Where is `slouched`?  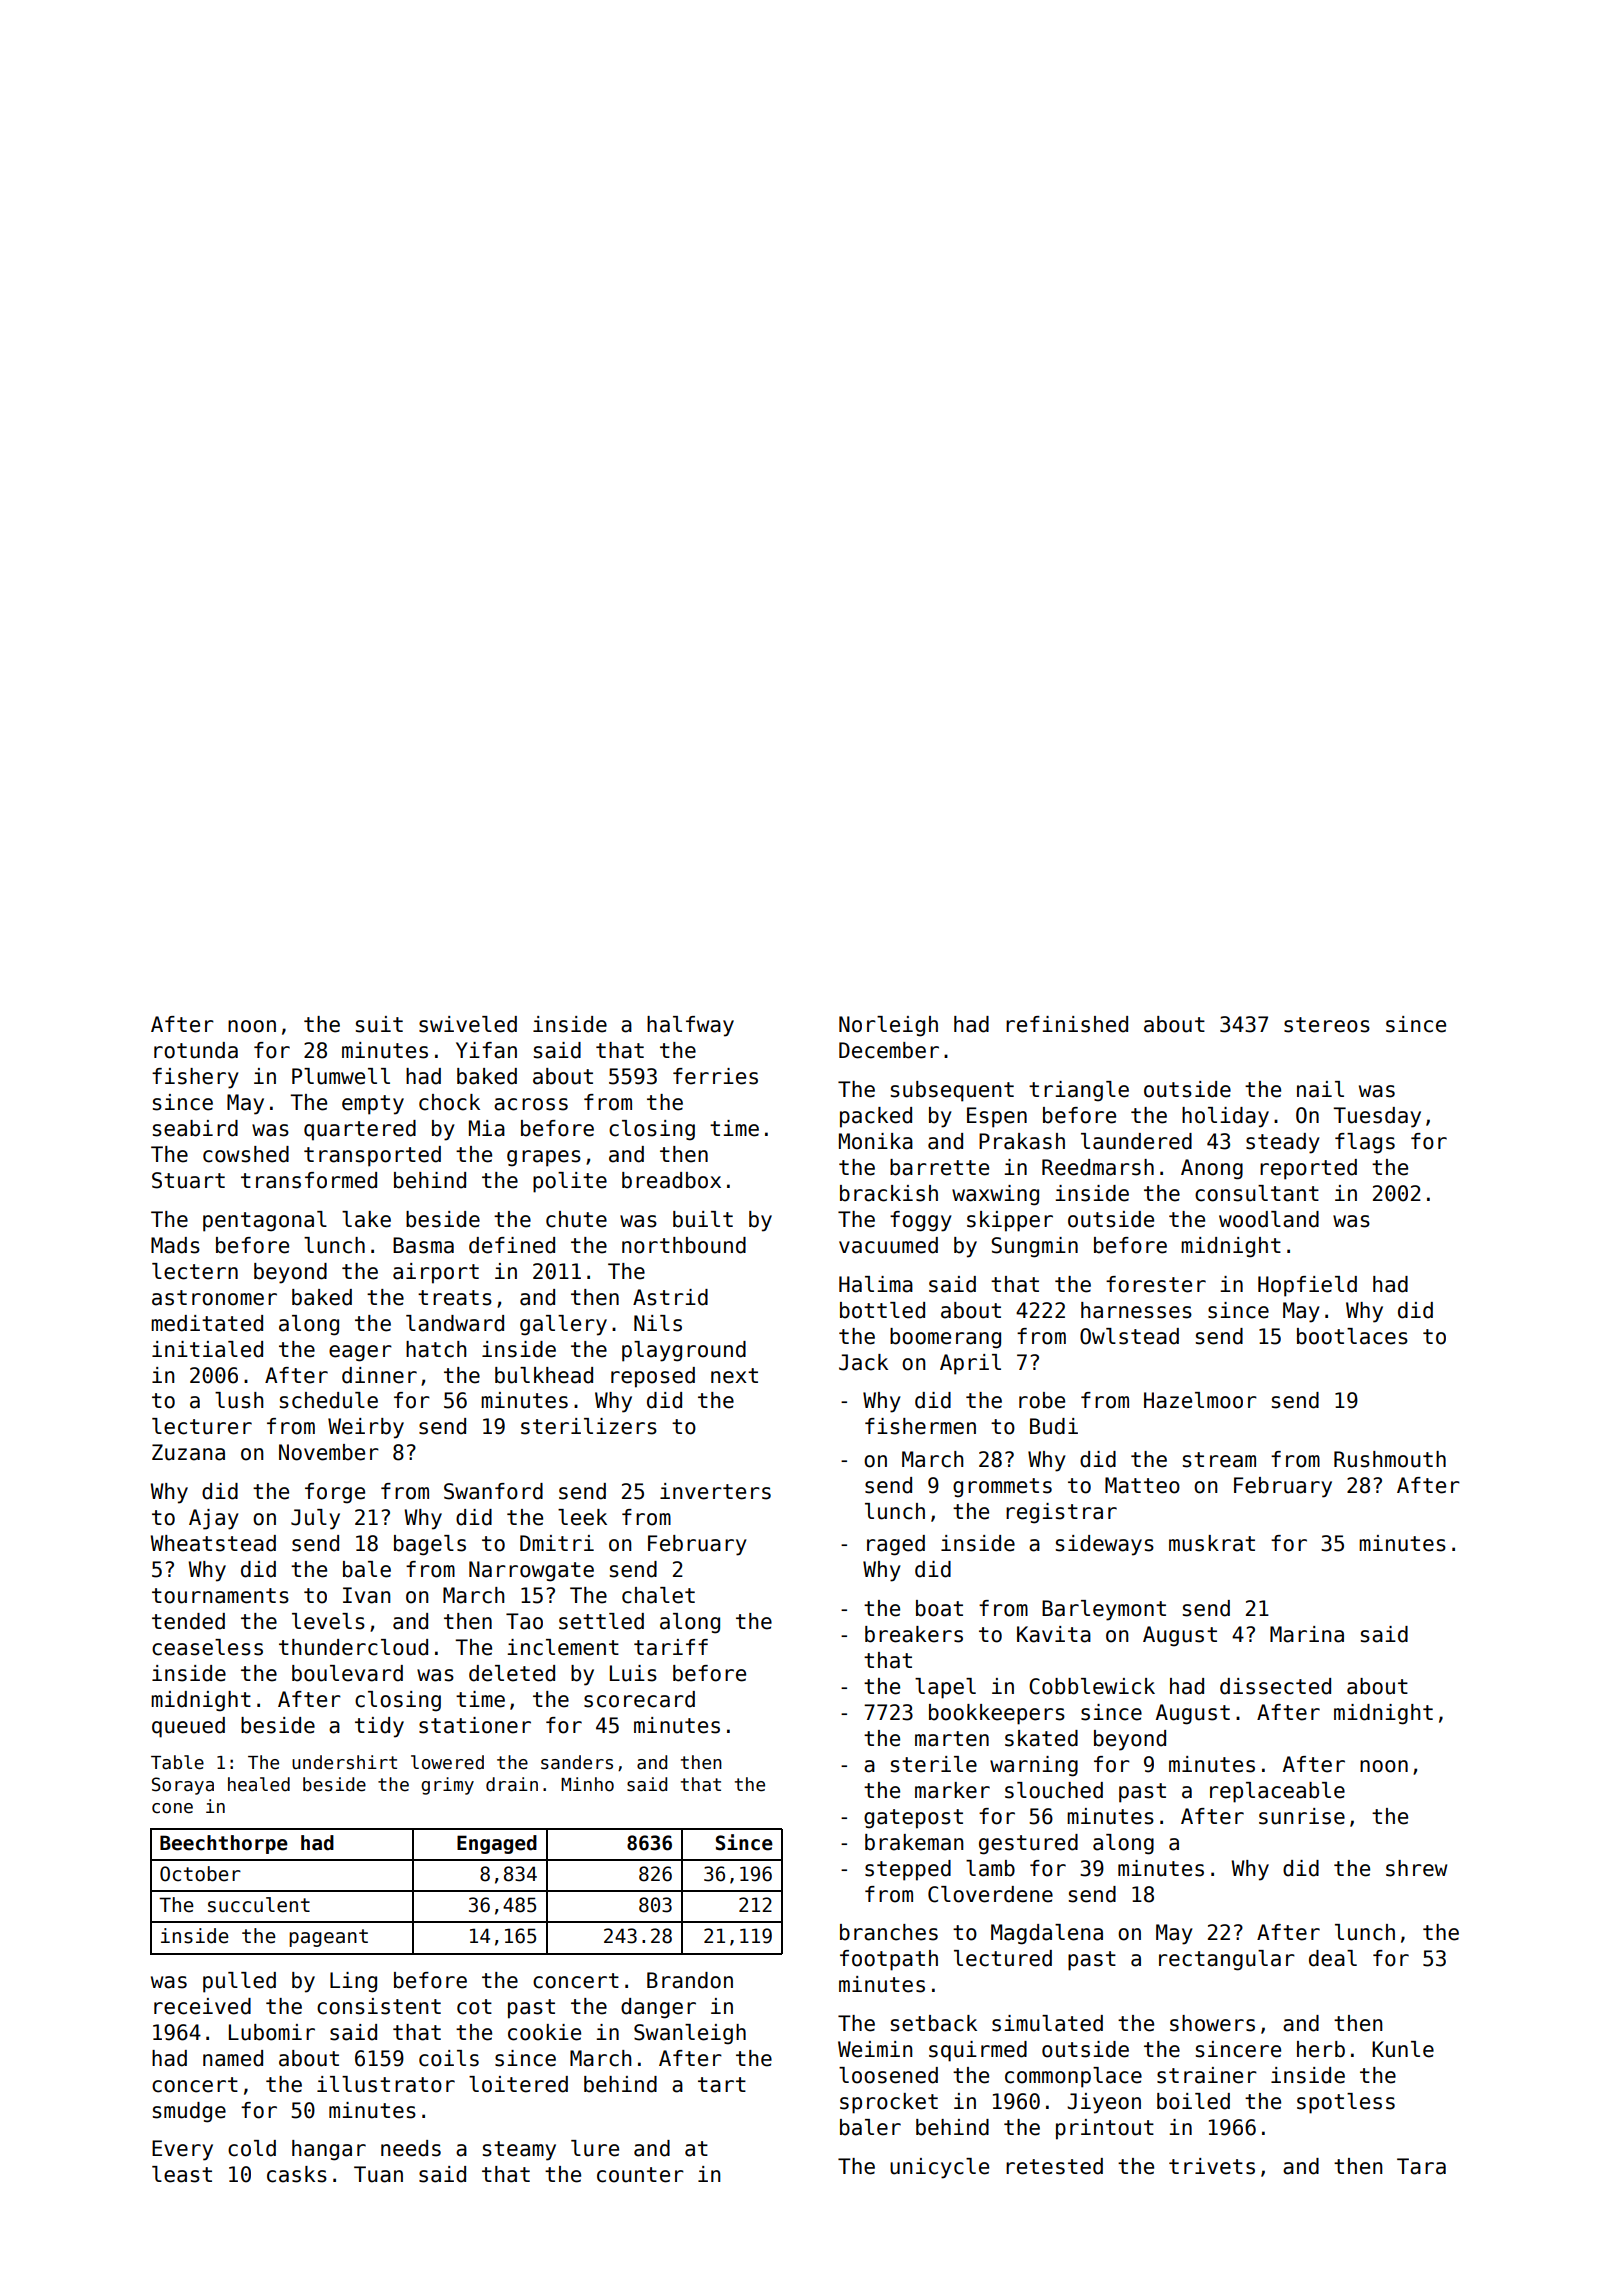
slouched is located at coordinates (1054, 1790).
